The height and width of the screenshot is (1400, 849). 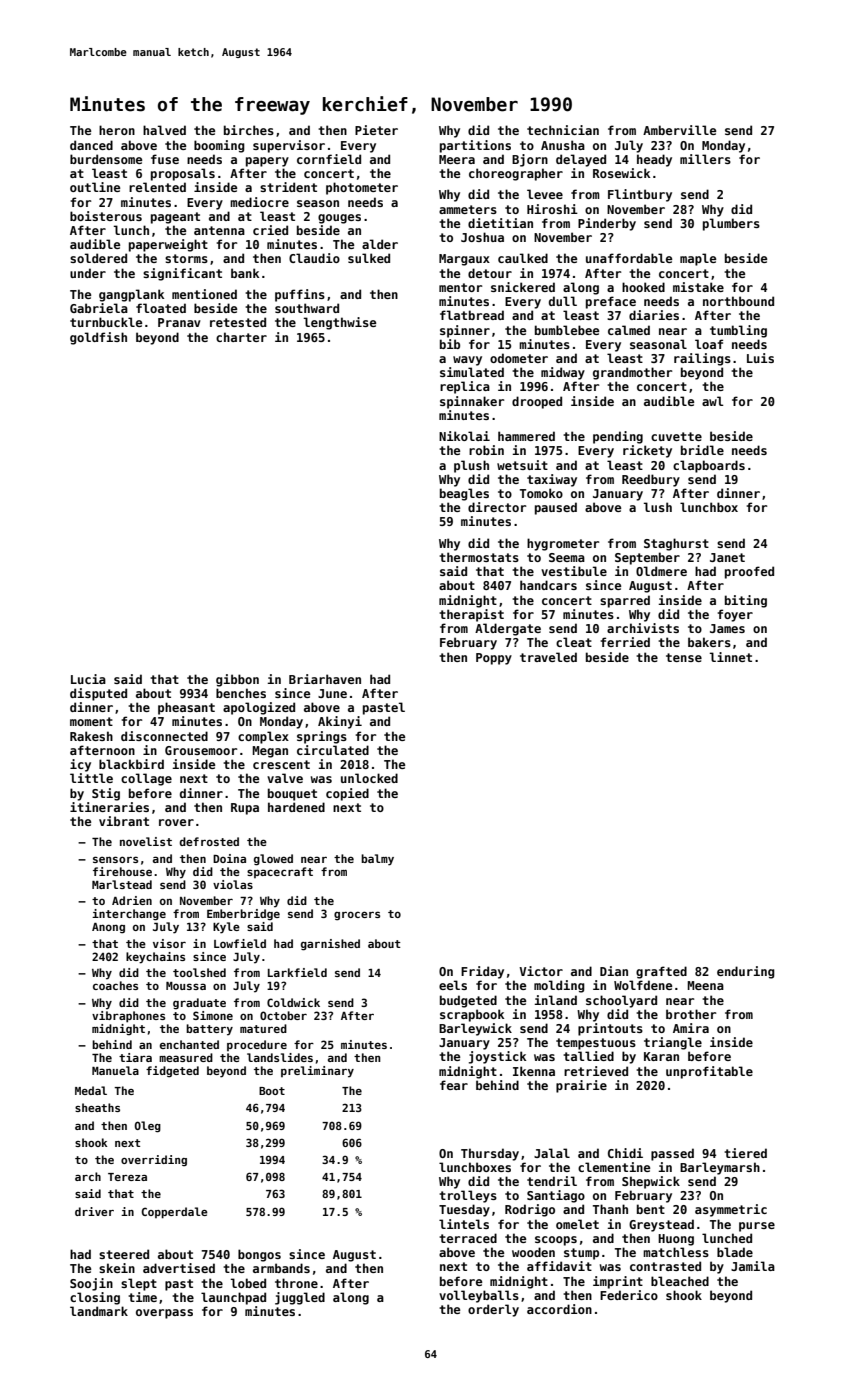 I want to click on danced, so click(x=91, y=145).
